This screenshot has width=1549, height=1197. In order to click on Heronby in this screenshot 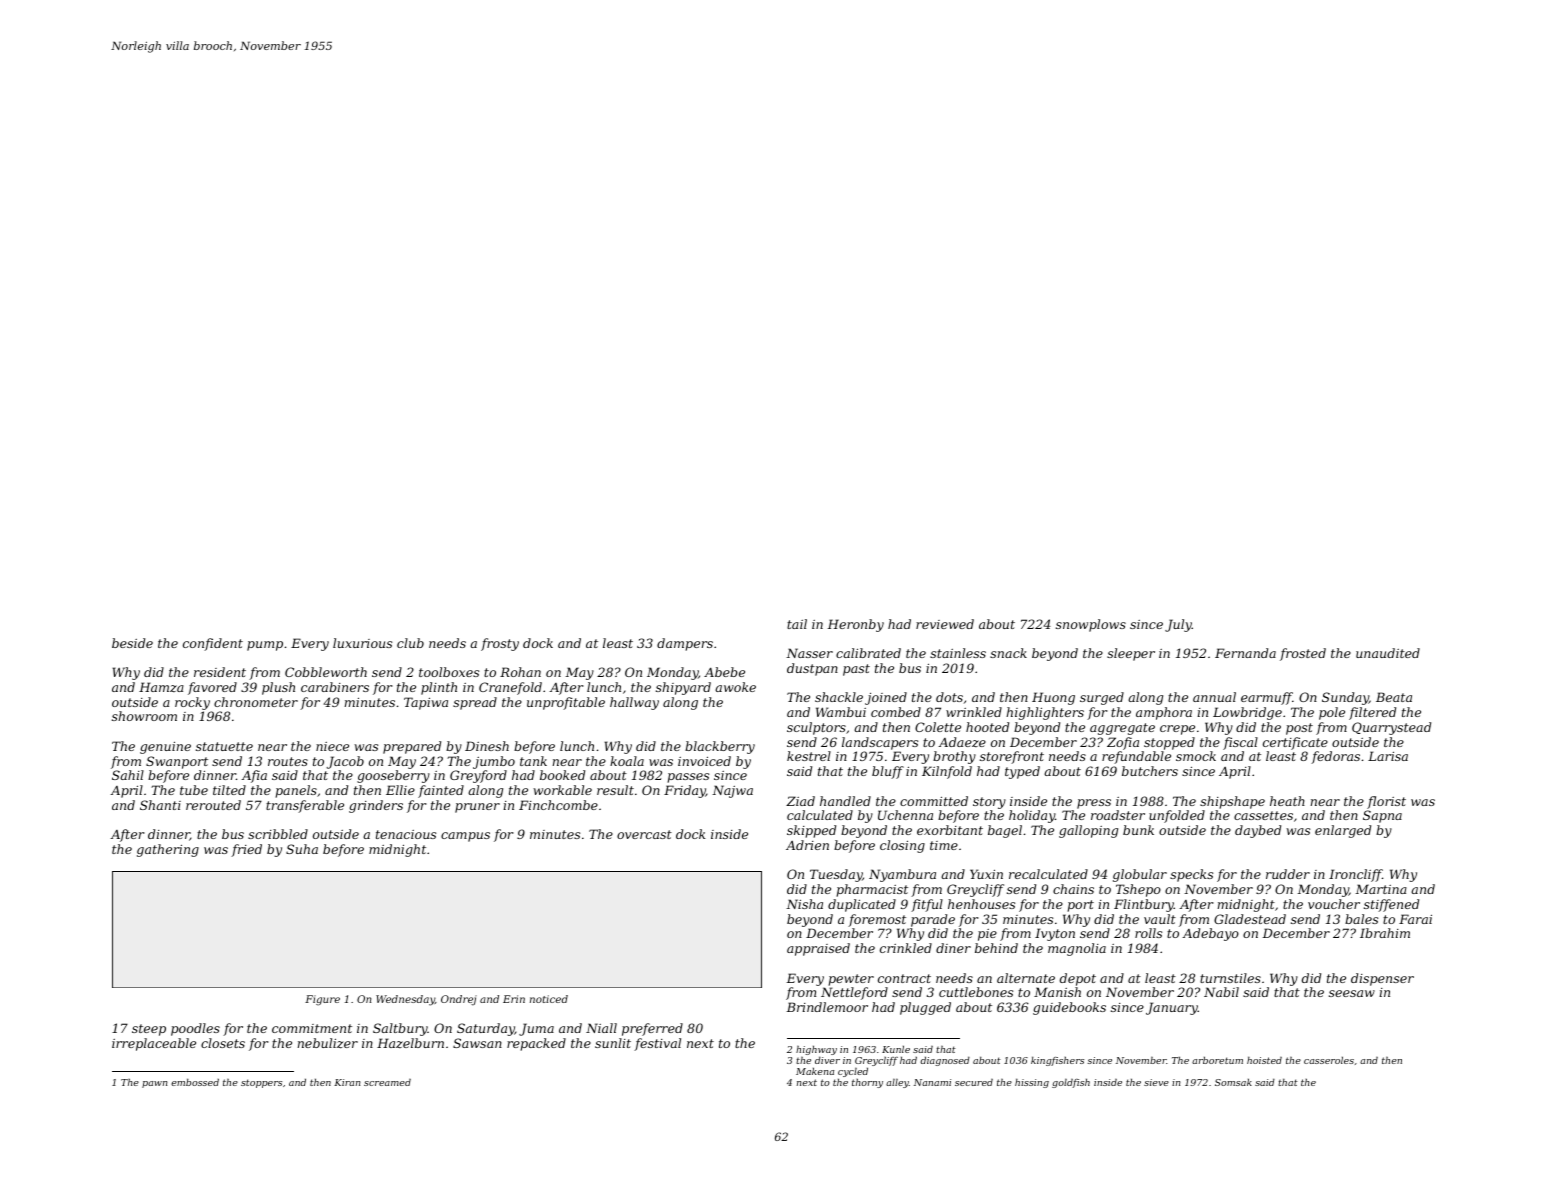, I will do `click(855, 625)`.
